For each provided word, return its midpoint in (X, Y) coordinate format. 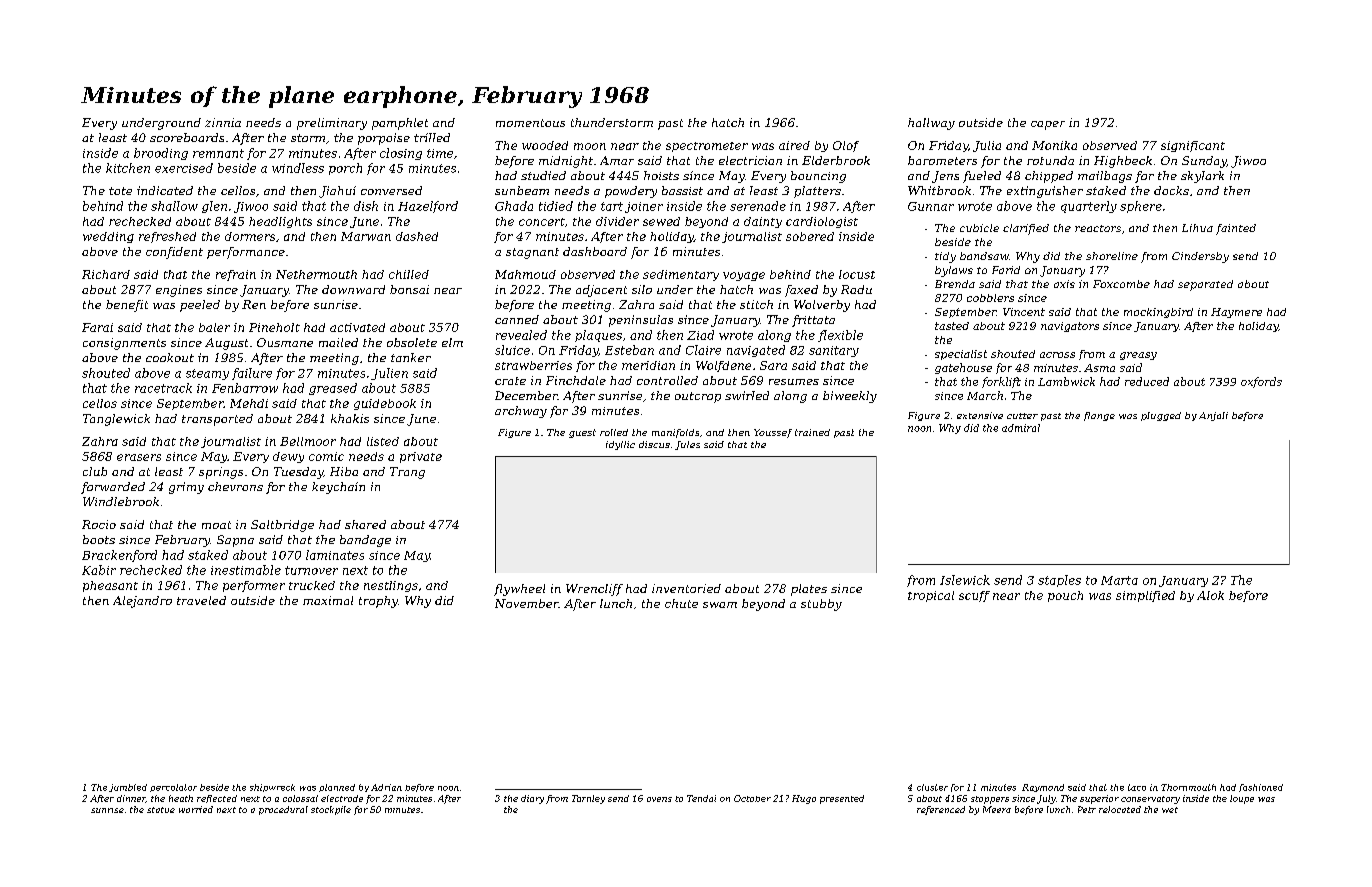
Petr (1087, 809)
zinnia (223, 122)
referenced (941, 810)
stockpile (331, 810)
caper (1048, 125)
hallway (931, 124)
